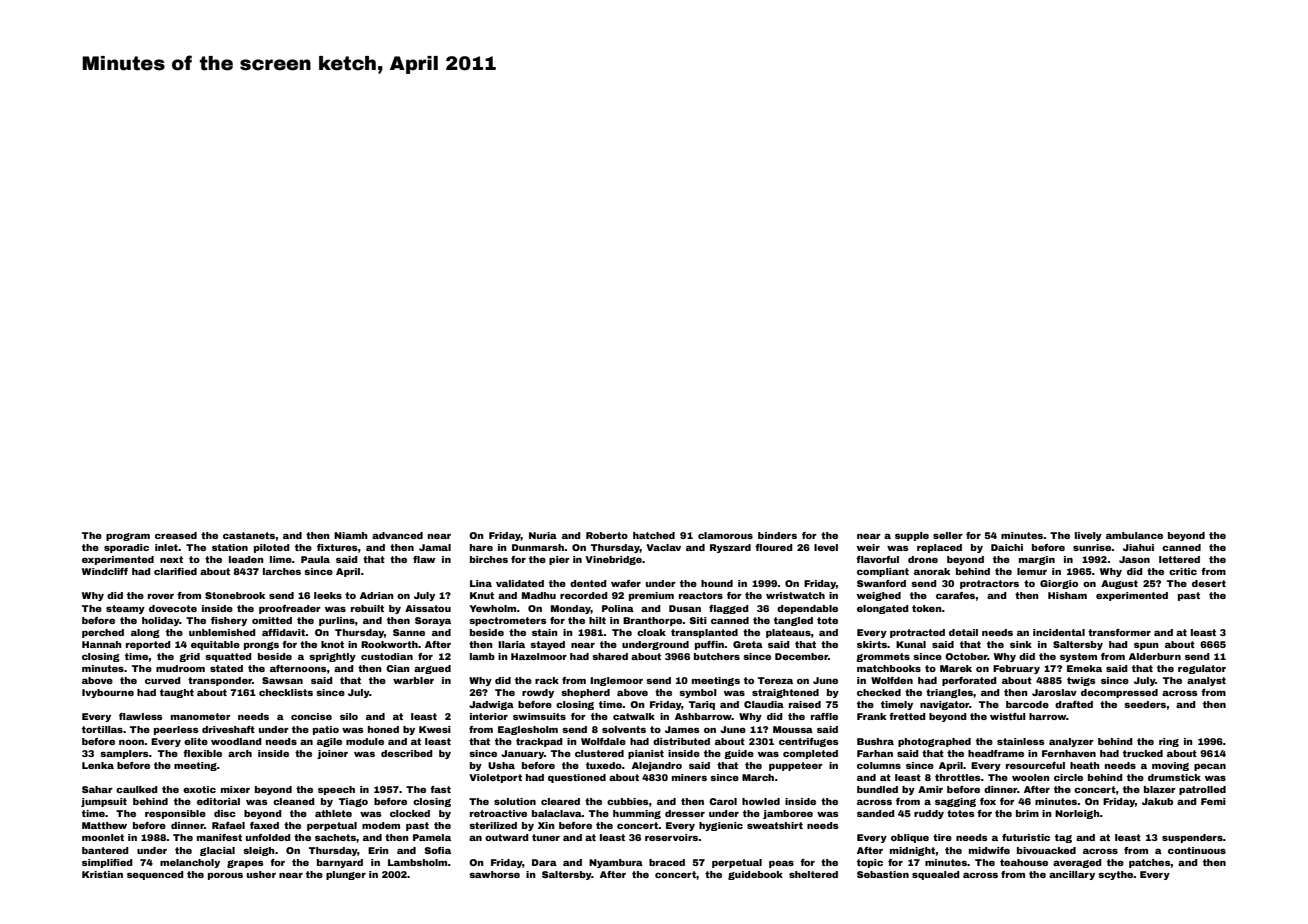 Image resolution: width=1308 pixels, height=924 pixels. Describe the element at coordinates (171, 559) in the screenshot. I see `next` at that location.
